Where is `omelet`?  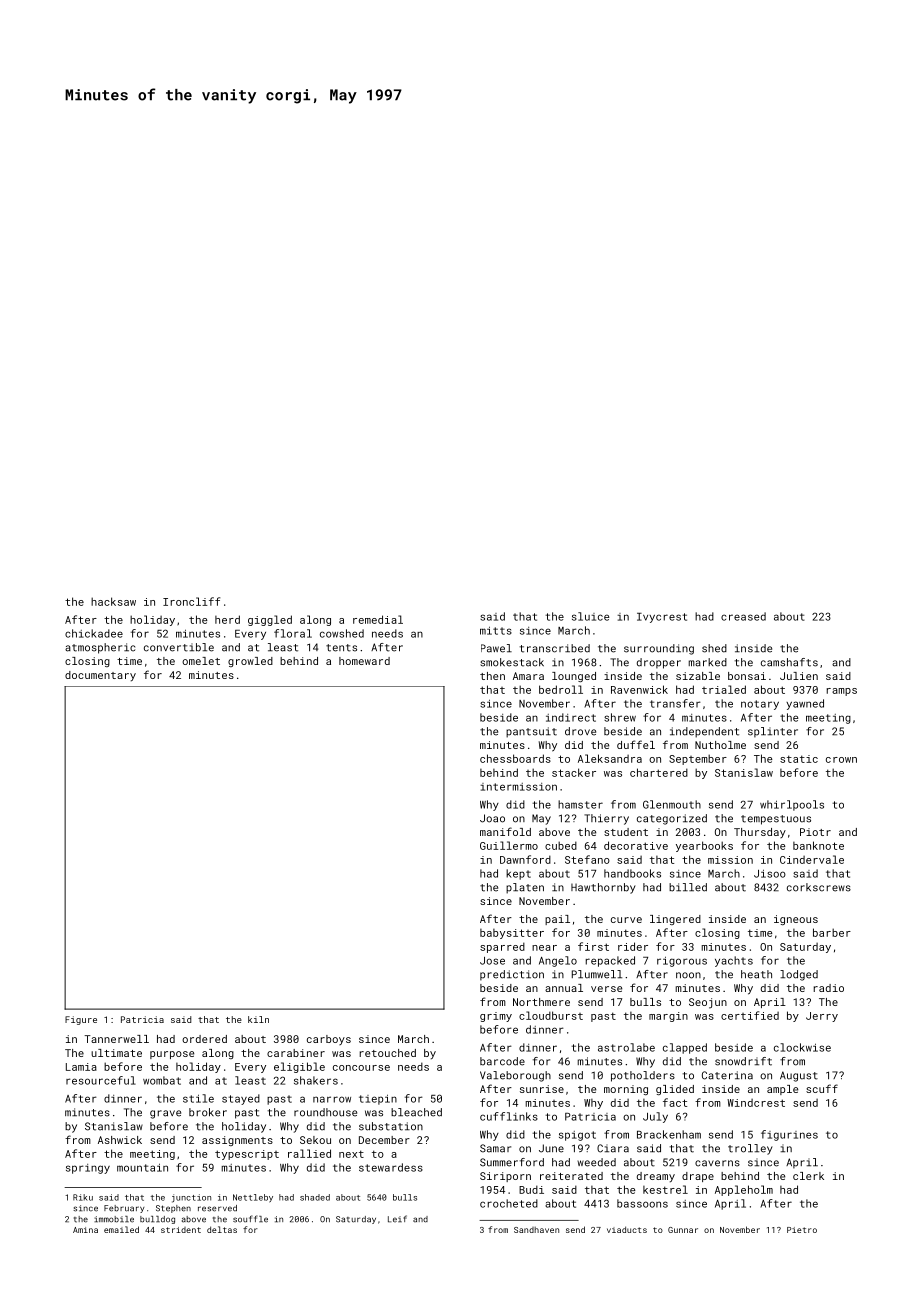
omelet is located at coordinates (201, 661).
